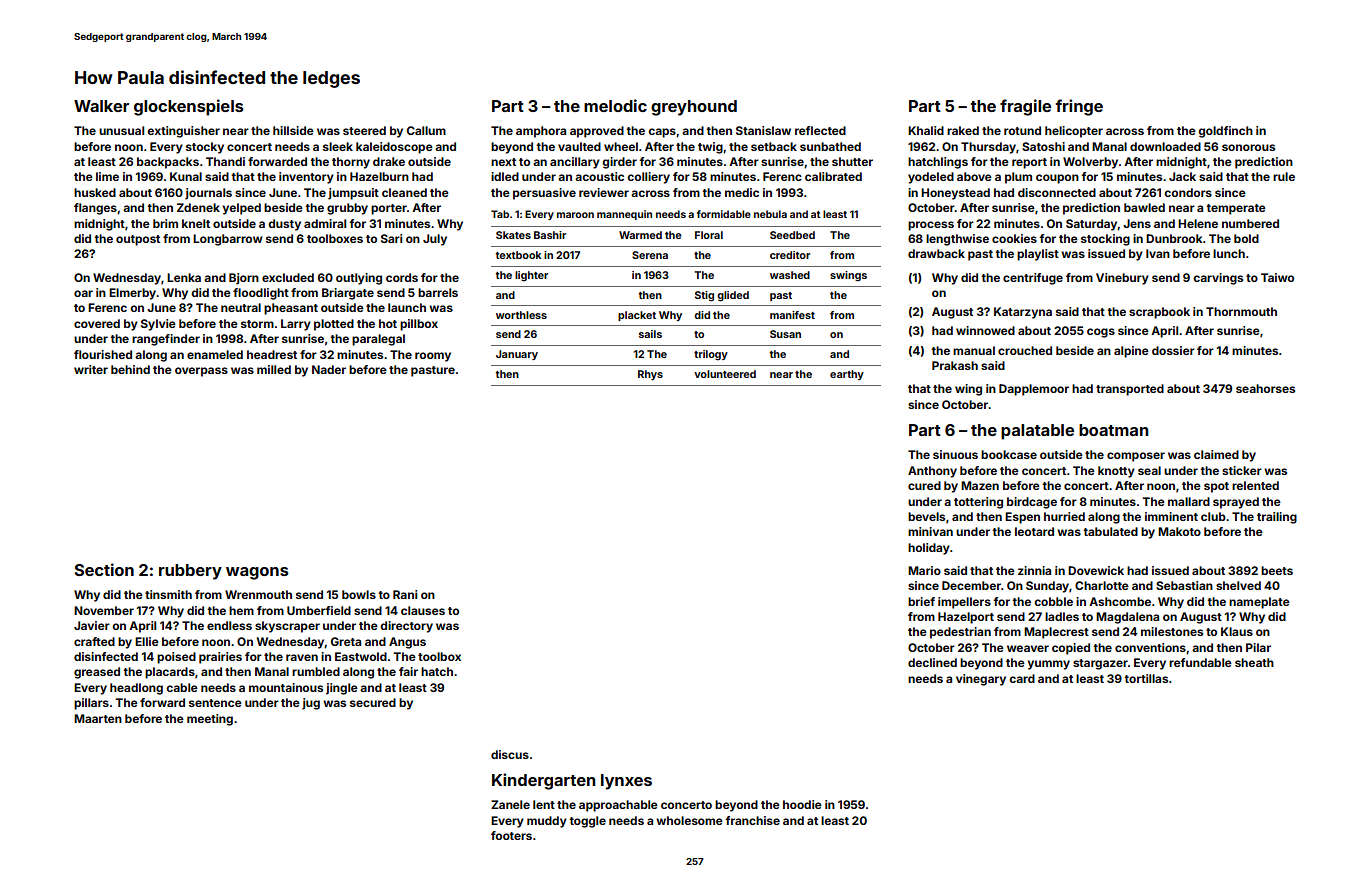  I want to click on Dovewick, so click(1096, 570).
